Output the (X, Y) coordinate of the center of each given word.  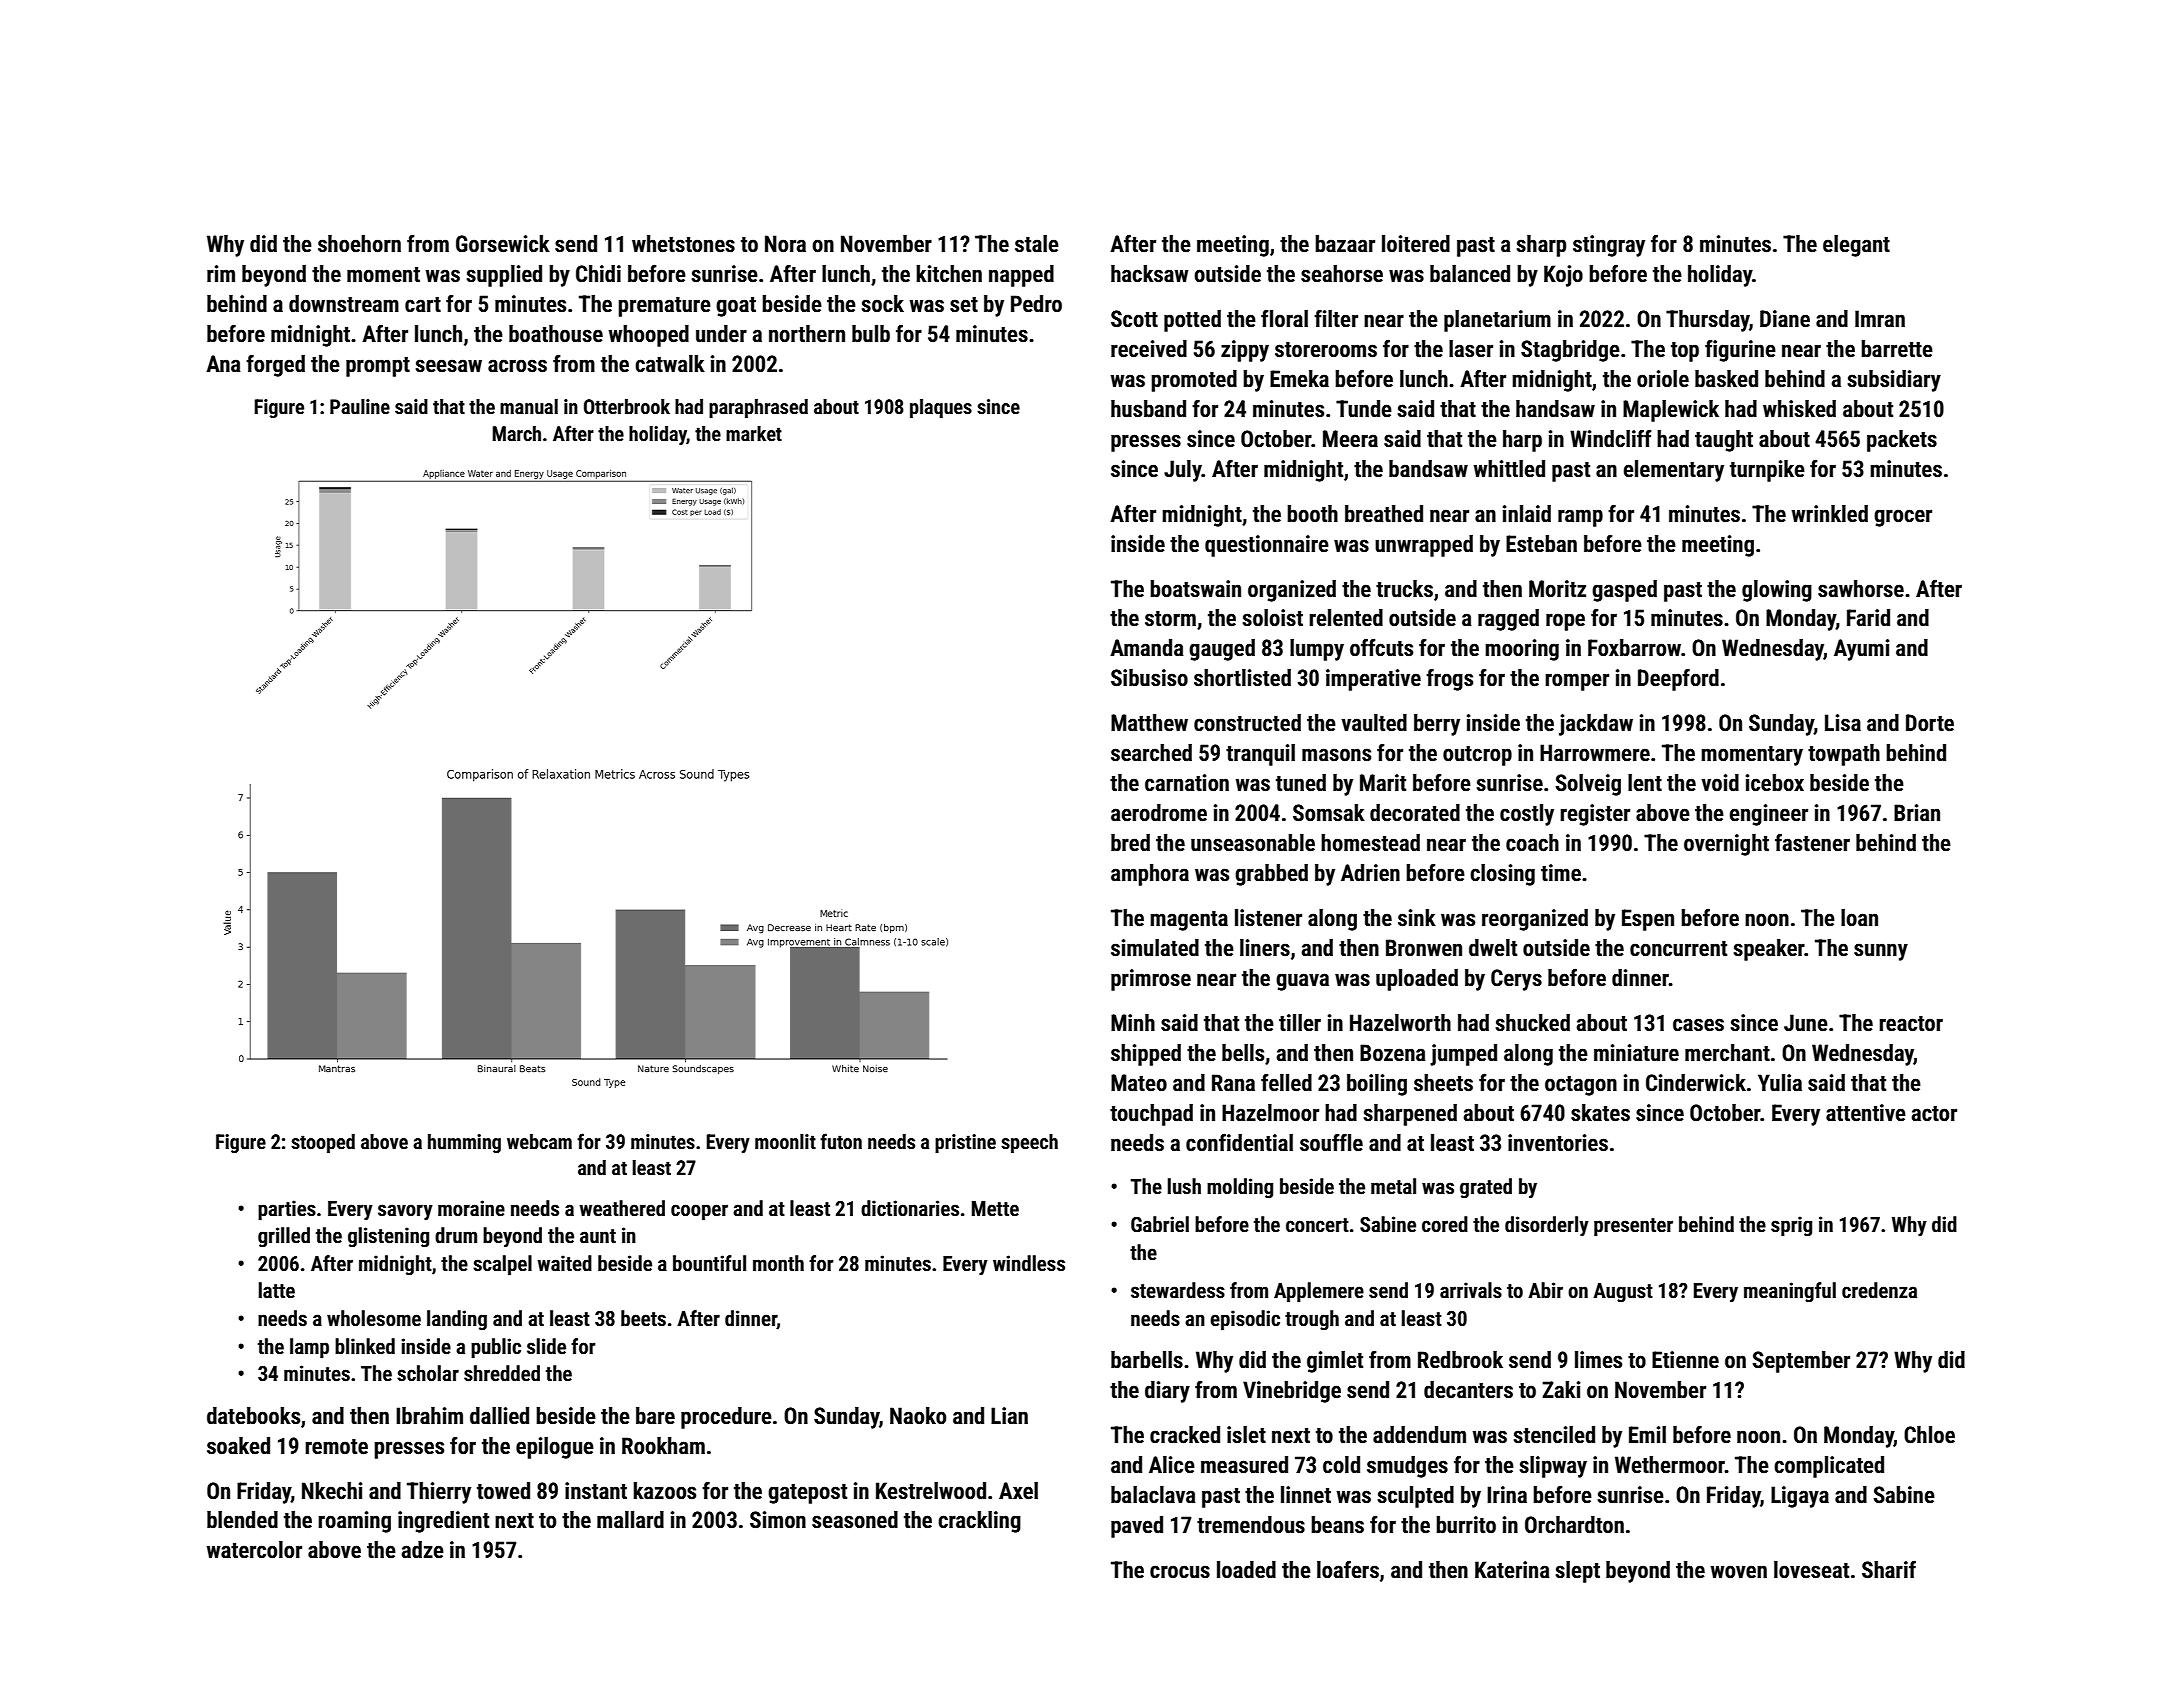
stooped (323, 1143)
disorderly (1547, 1226)
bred (1130, 843)
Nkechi (332, 1491)
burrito (1466, 1525)
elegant (1856, 246)
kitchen (949, 274)
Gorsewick (503, 244)
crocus (1180, 1572)
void (1720, 782)
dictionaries (910, 1208)
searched (1151, 753)
